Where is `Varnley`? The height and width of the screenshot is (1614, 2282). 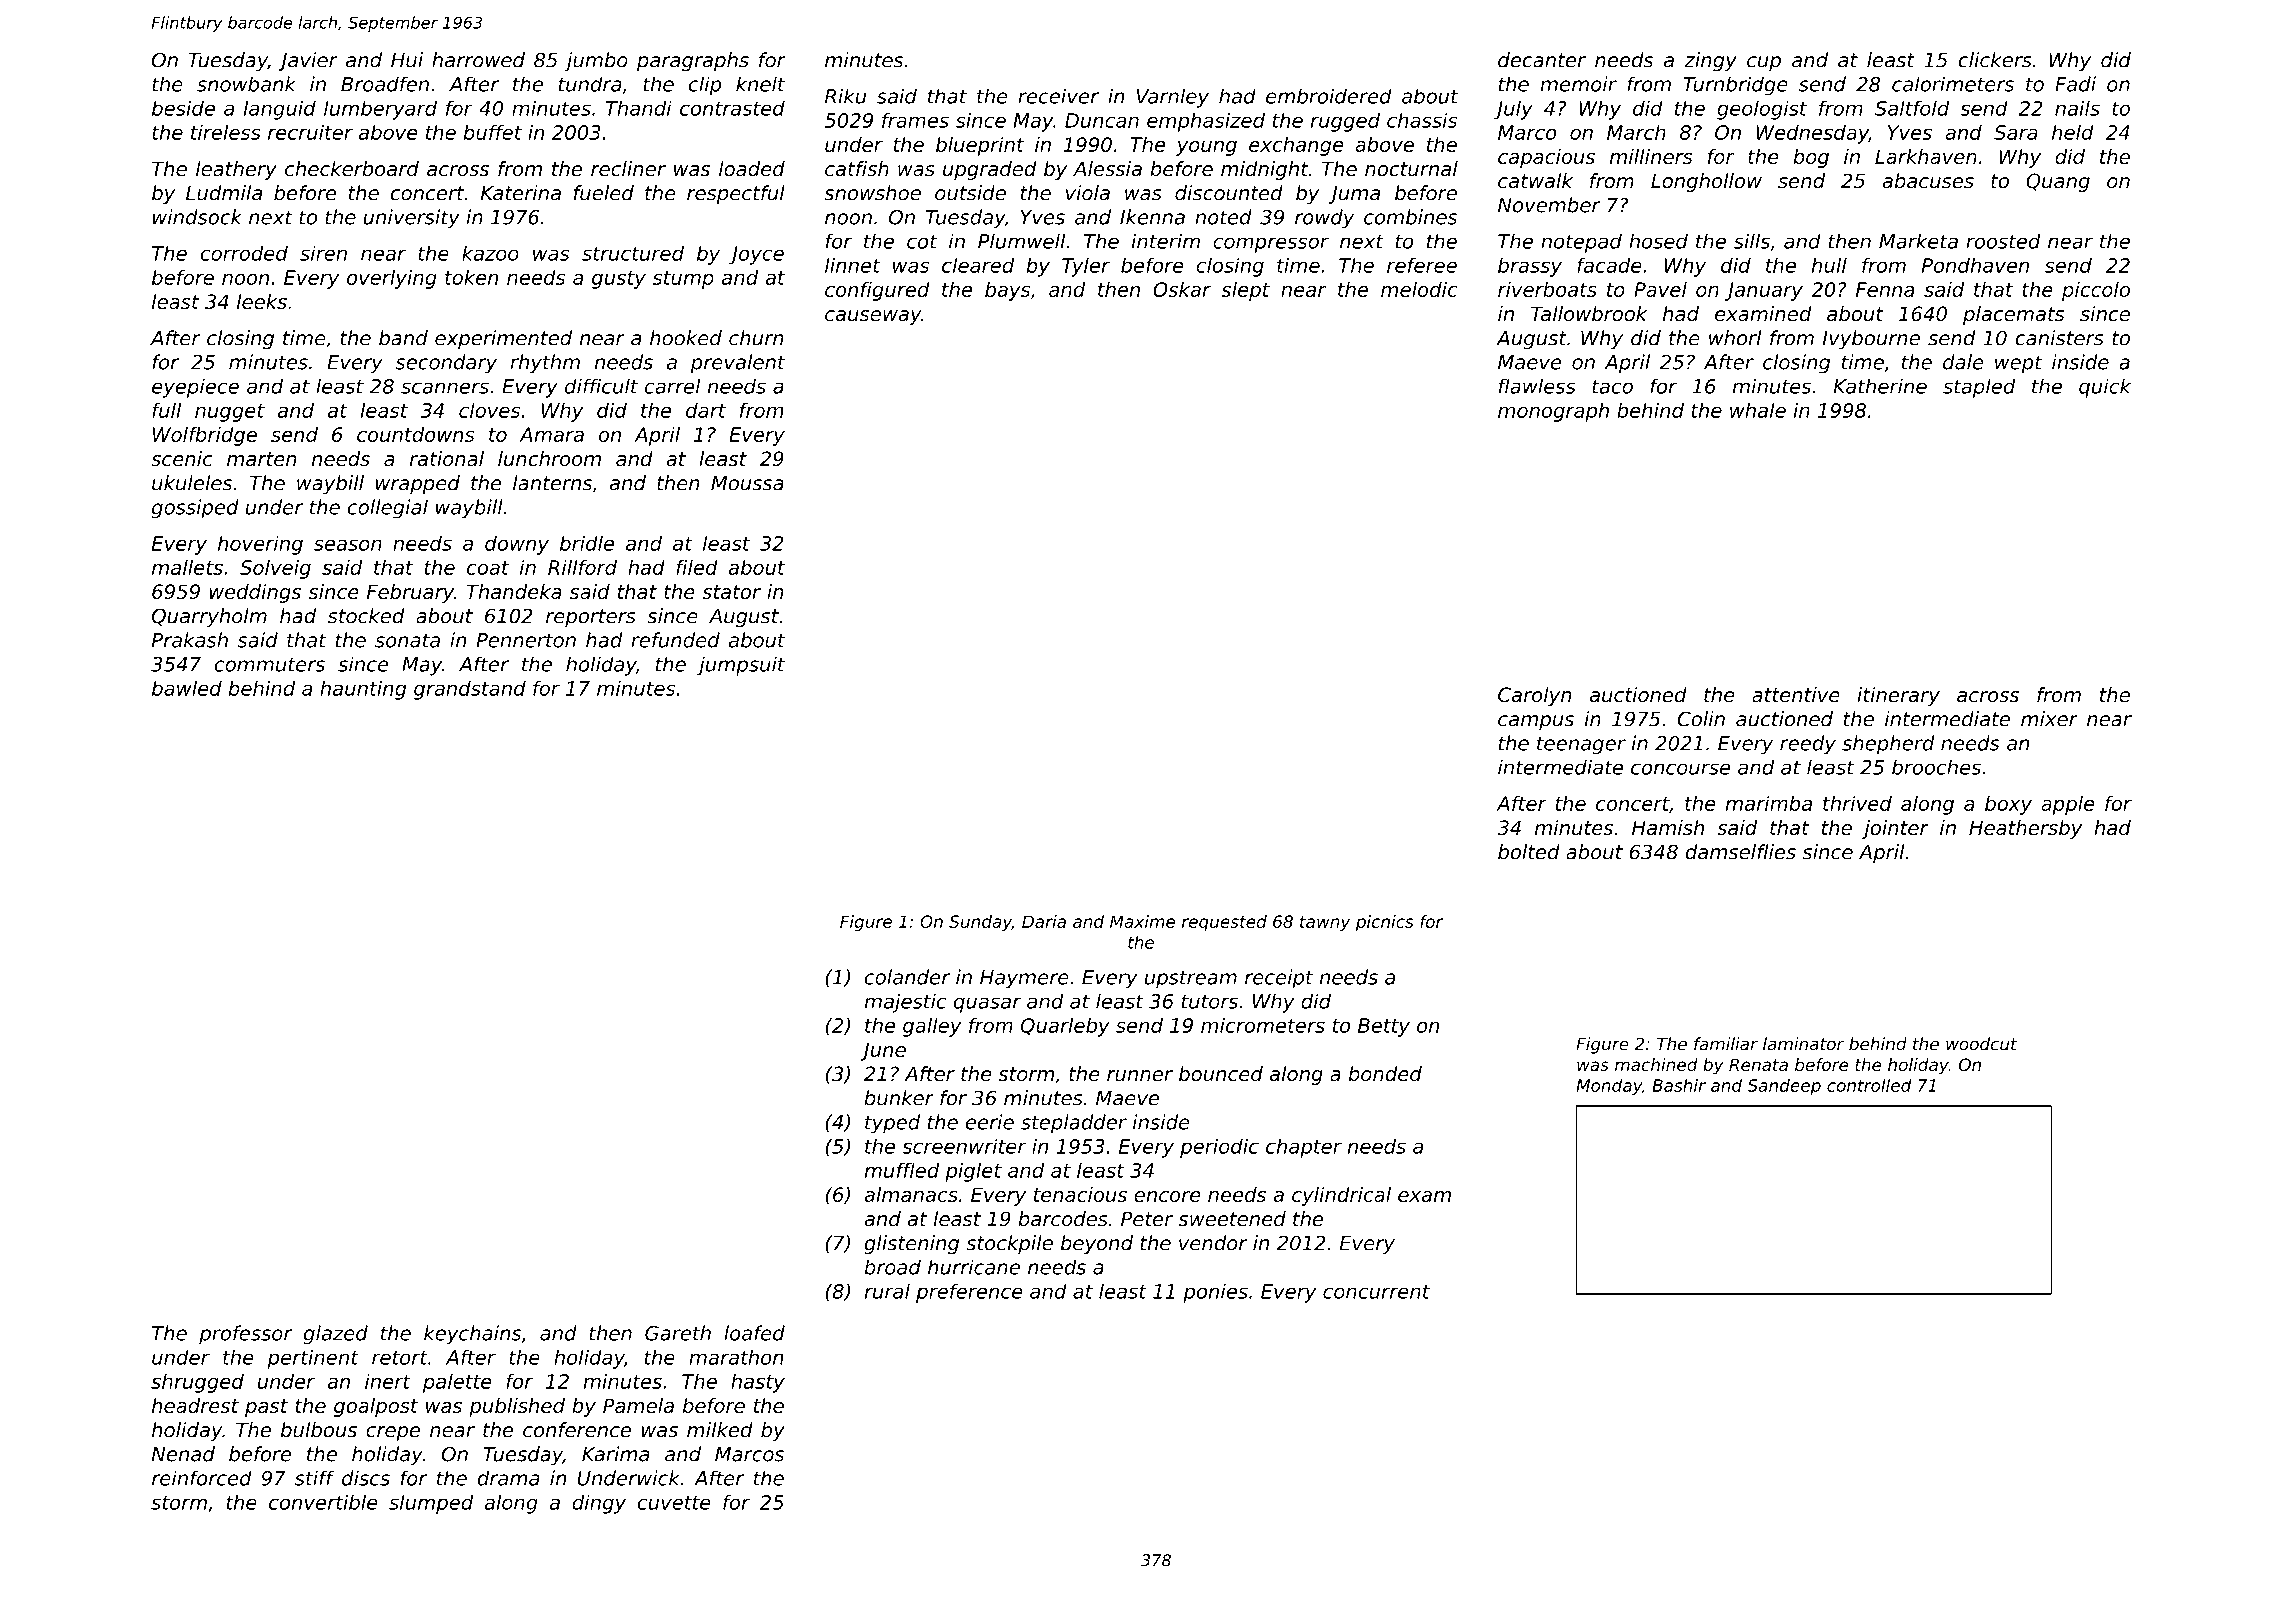
Varnley is located at coordinates (1173, 98).
